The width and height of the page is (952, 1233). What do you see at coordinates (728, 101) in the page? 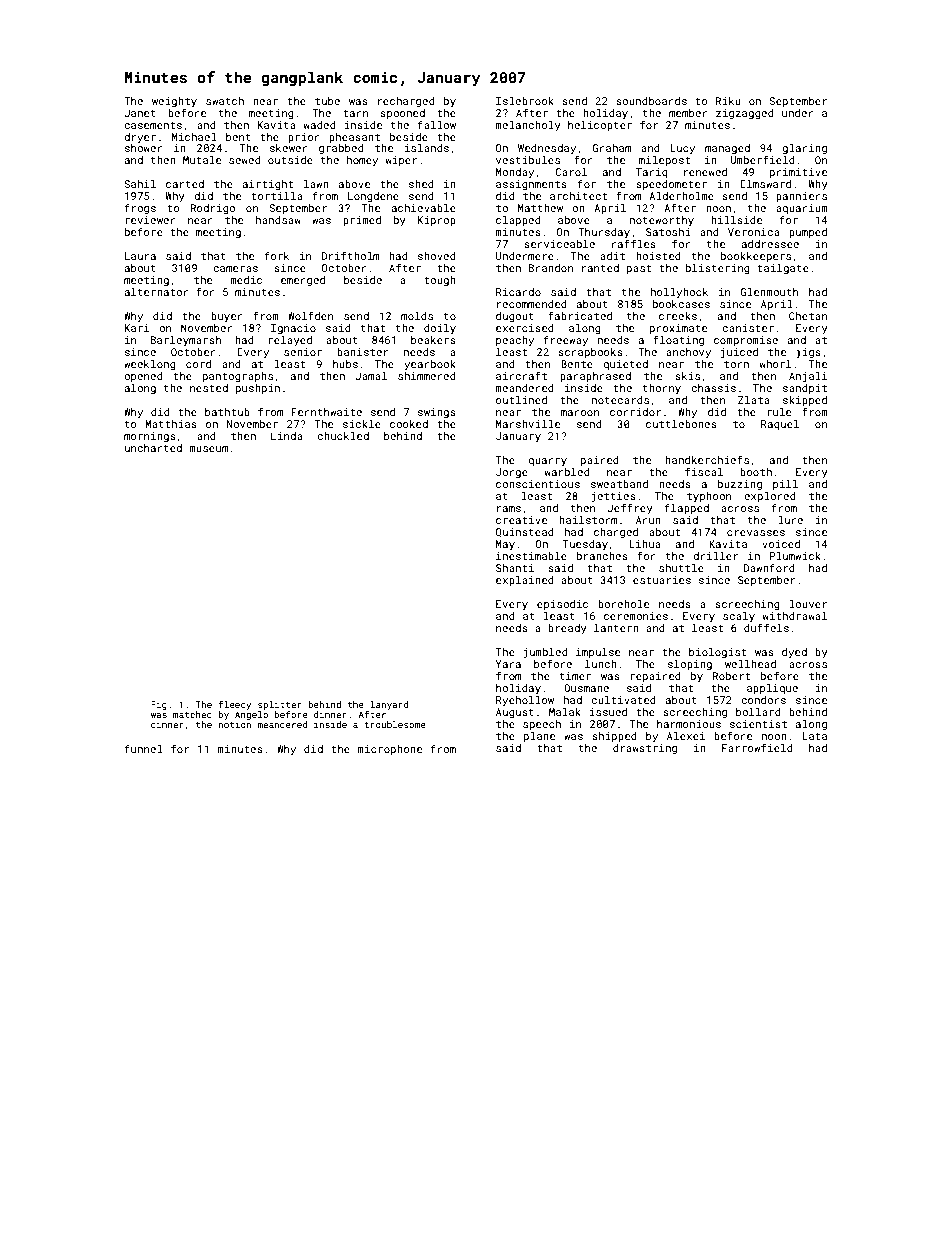
I see `Riku` at bounding box center [728, 101].
